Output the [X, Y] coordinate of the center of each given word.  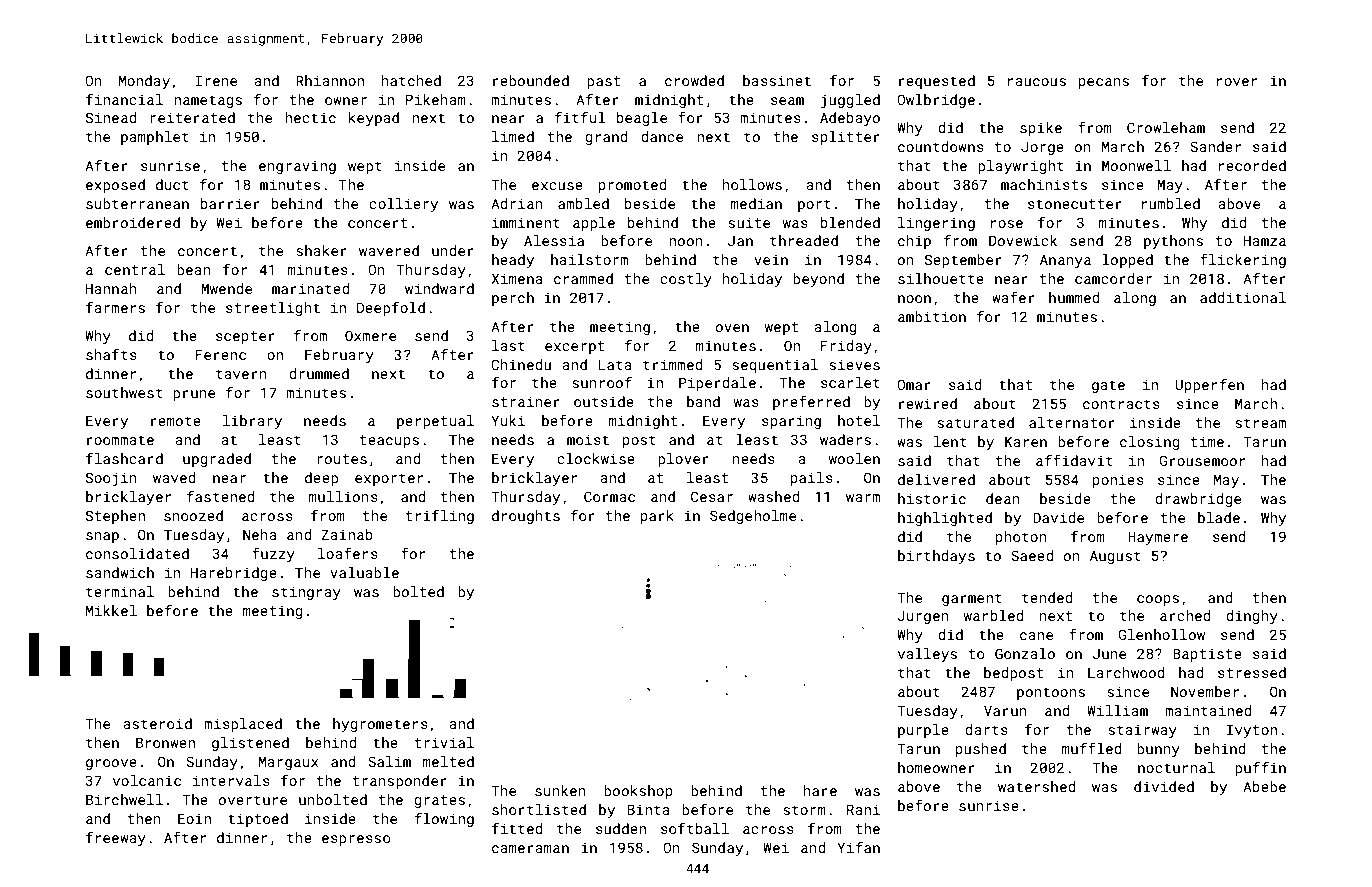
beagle [642, 119]
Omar [914, 384]
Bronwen [165, 742]
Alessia [554, 240]
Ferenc [220, 354]
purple [923, 731]
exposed [115, 186]
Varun [1005, 710]
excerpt [574, 347]
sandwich [120, 572]
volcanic [147, 780]
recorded [1252, 165]
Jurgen [923, 617]
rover [1237, 82]
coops [1158, 600]
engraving [297, 167]
